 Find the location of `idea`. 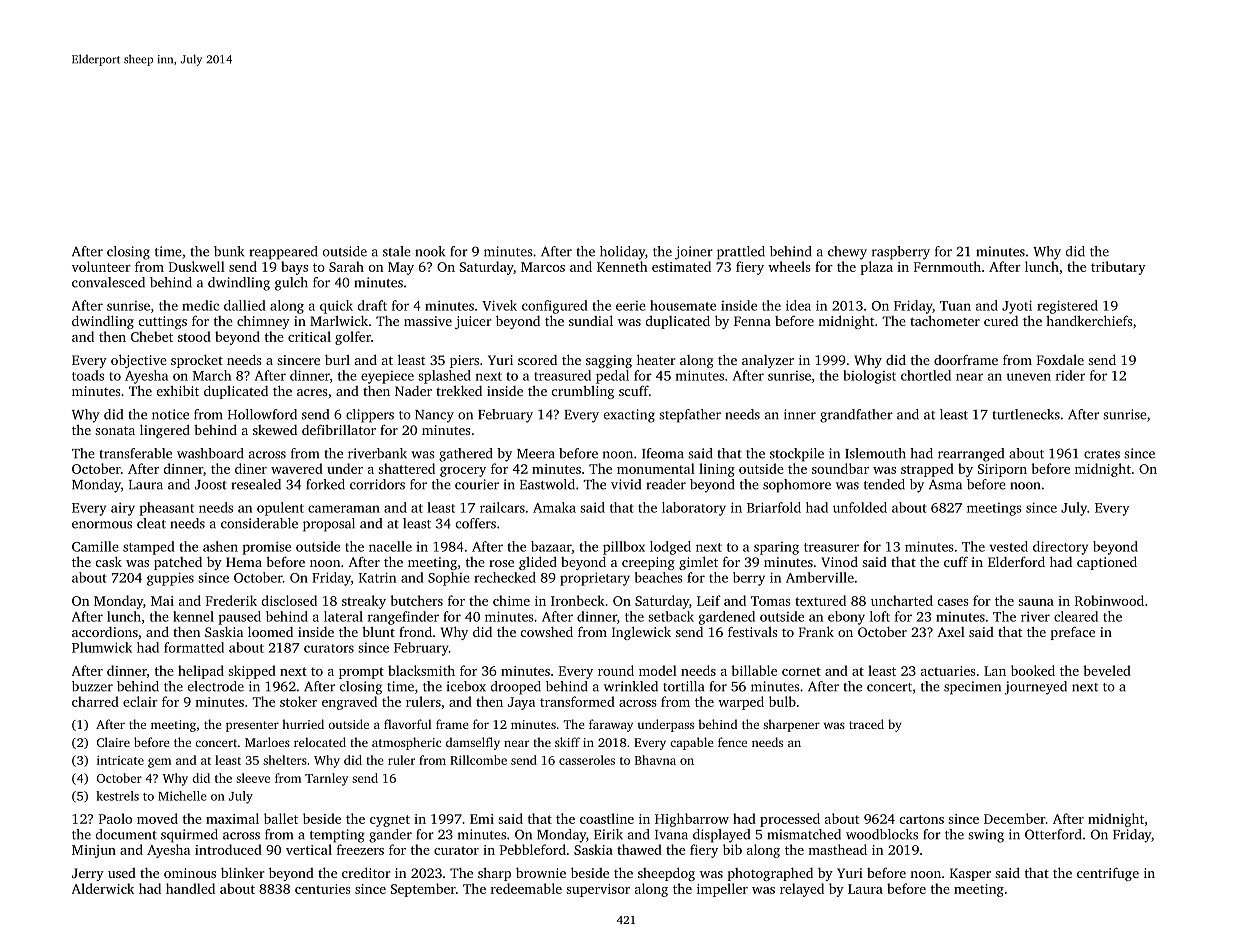

idea is located at coordinates (798, 305).
